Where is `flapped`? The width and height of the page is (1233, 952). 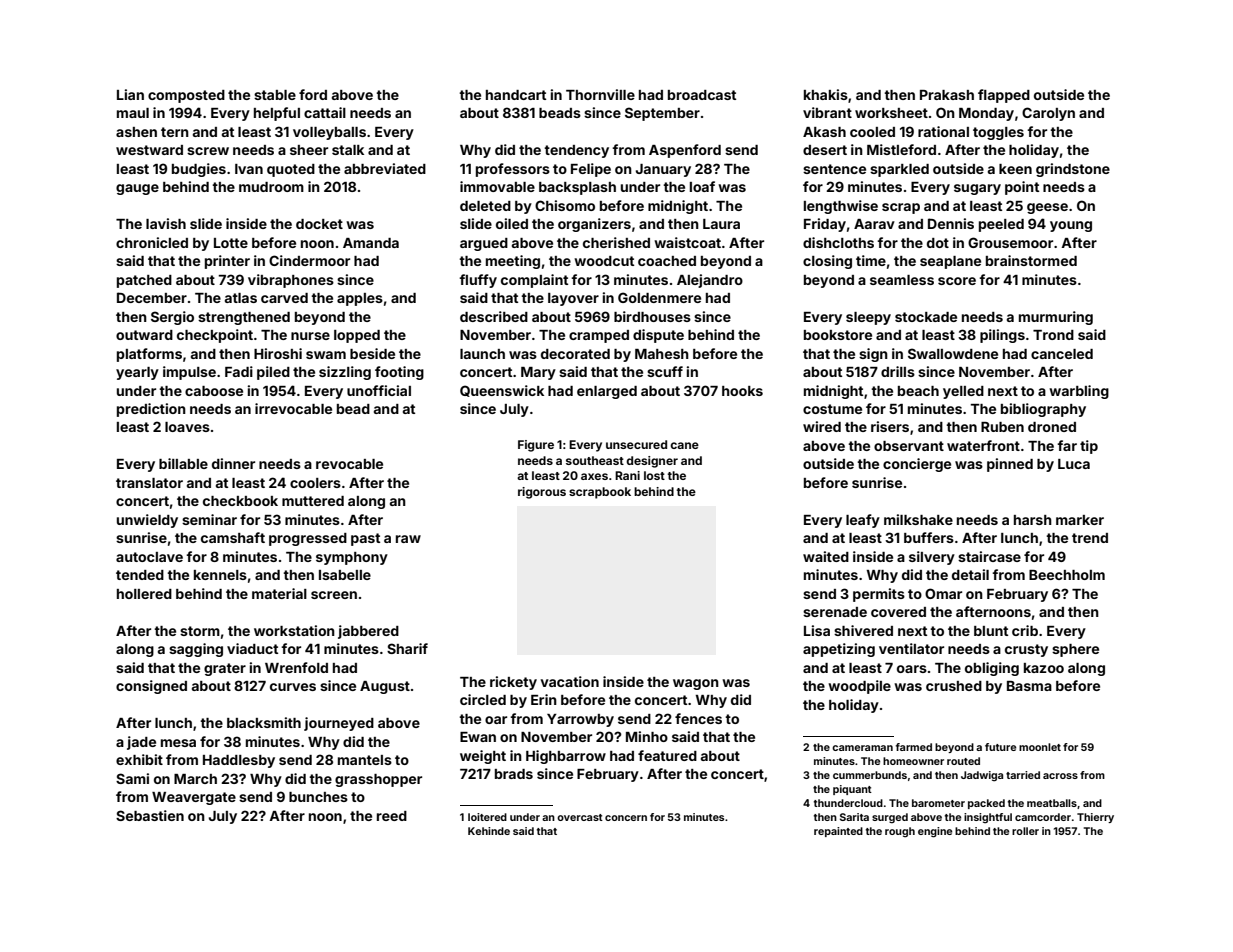
flapped is located at coordinates (1004, 96).
